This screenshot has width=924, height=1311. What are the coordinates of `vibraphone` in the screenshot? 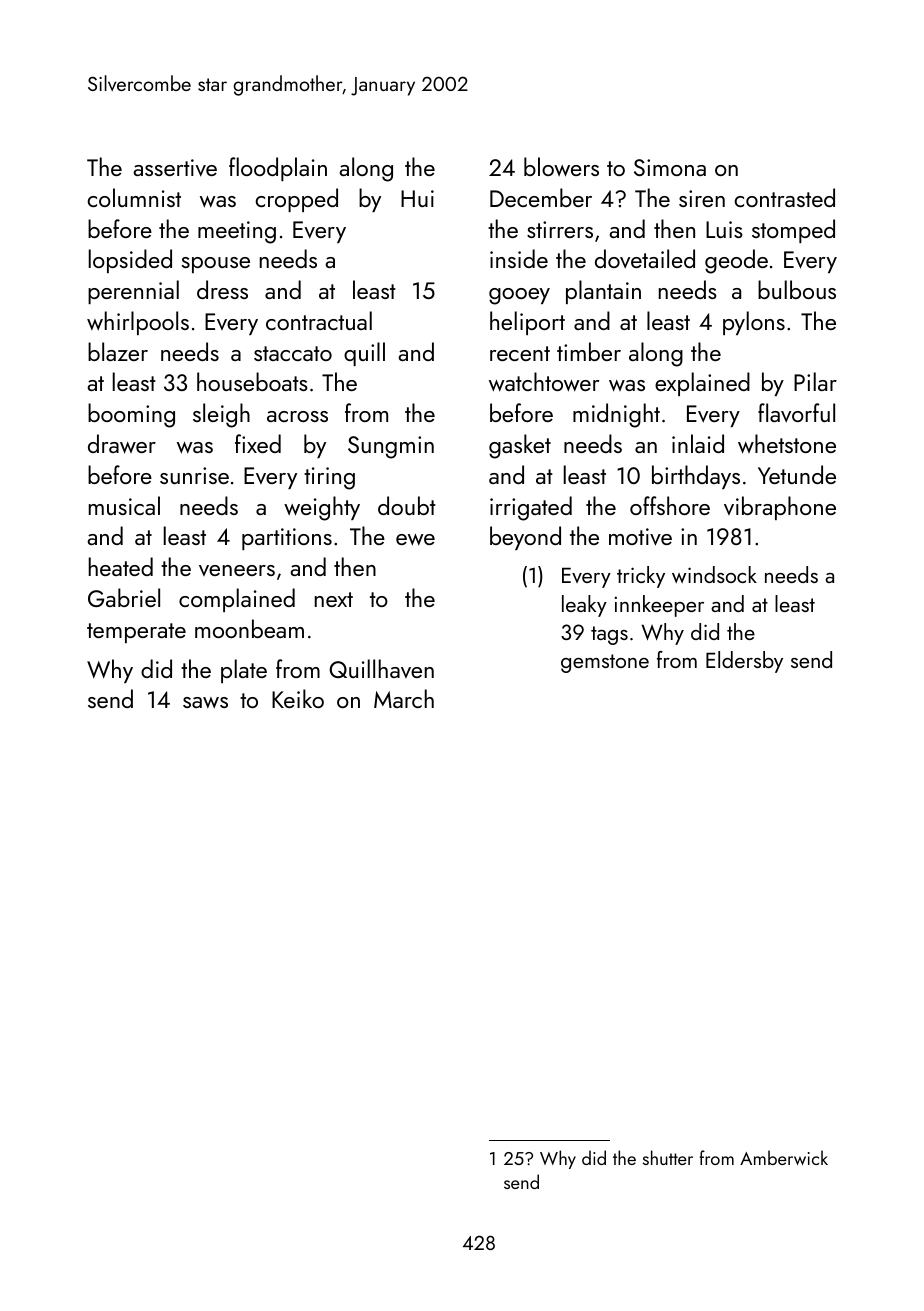 It's located at (780, 508).
